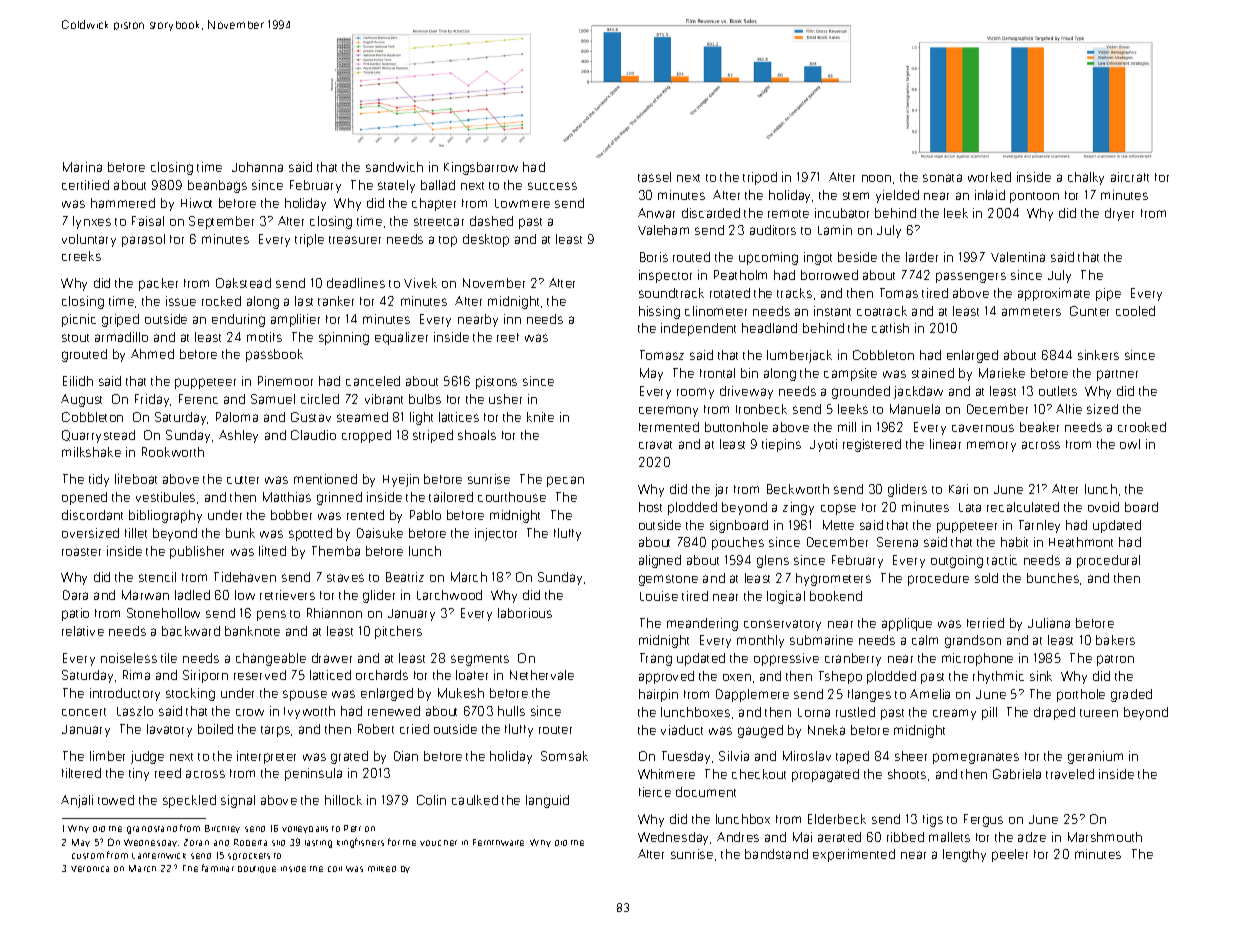 This page has width=1233, height=952. I want to click on pecan, so click(565, 481).
